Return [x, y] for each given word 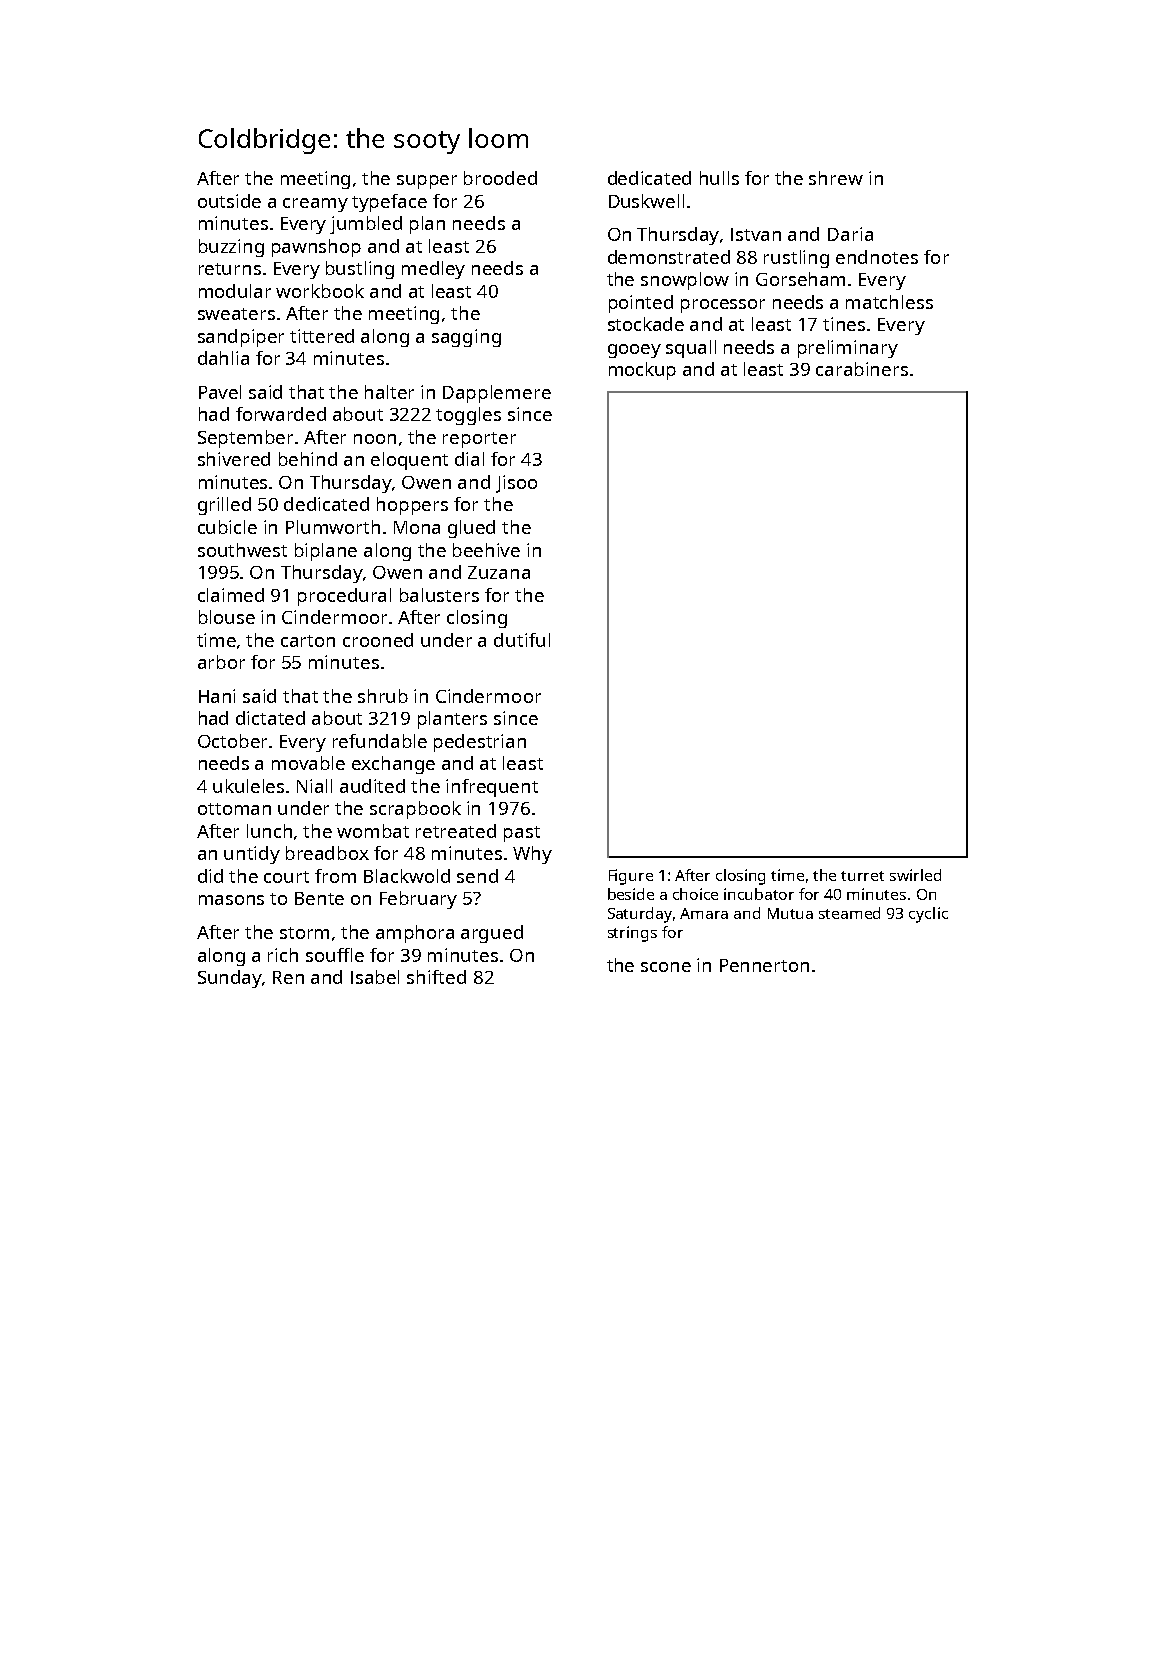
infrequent [492, 788]
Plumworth [333, 527]
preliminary [848, 349]
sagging [466, 338]
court [286, 877]
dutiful [522, 640]
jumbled [366, 225]
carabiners [862, 369]
